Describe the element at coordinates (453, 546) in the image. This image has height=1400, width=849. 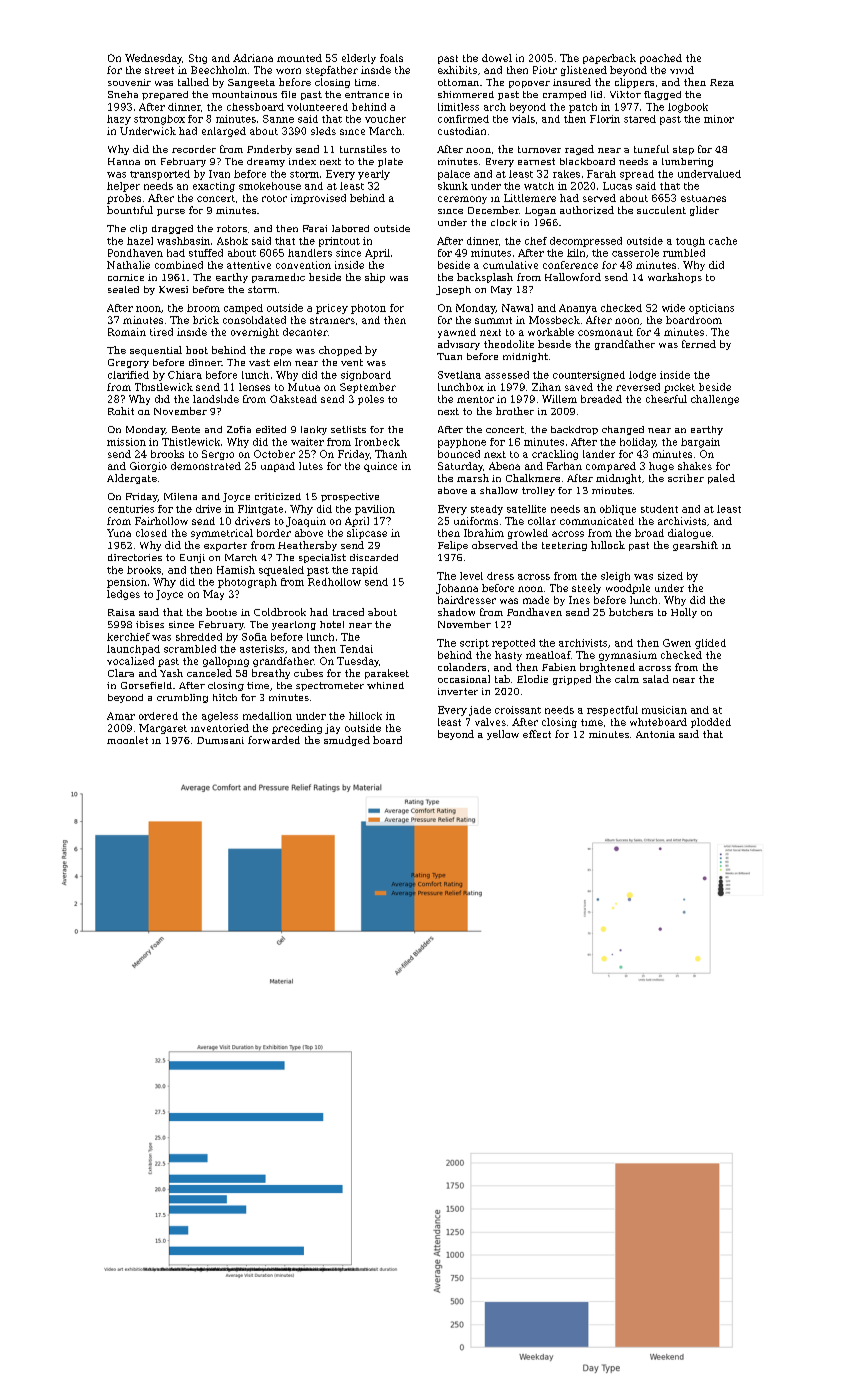
I see `Felipe` at that location.
